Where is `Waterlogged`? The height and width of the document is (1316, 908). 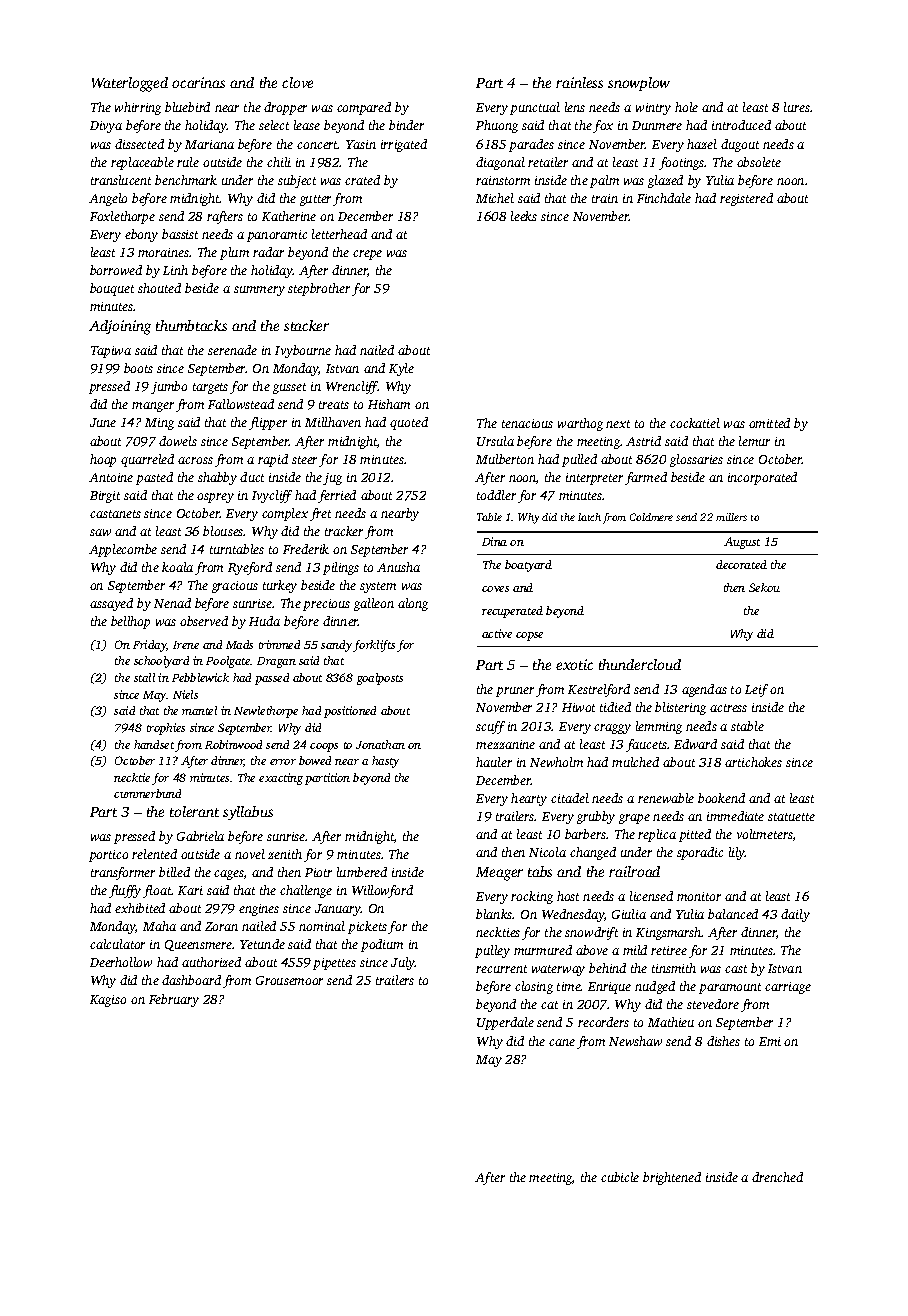
Waterlogged is located at coordinates (130, 84).
